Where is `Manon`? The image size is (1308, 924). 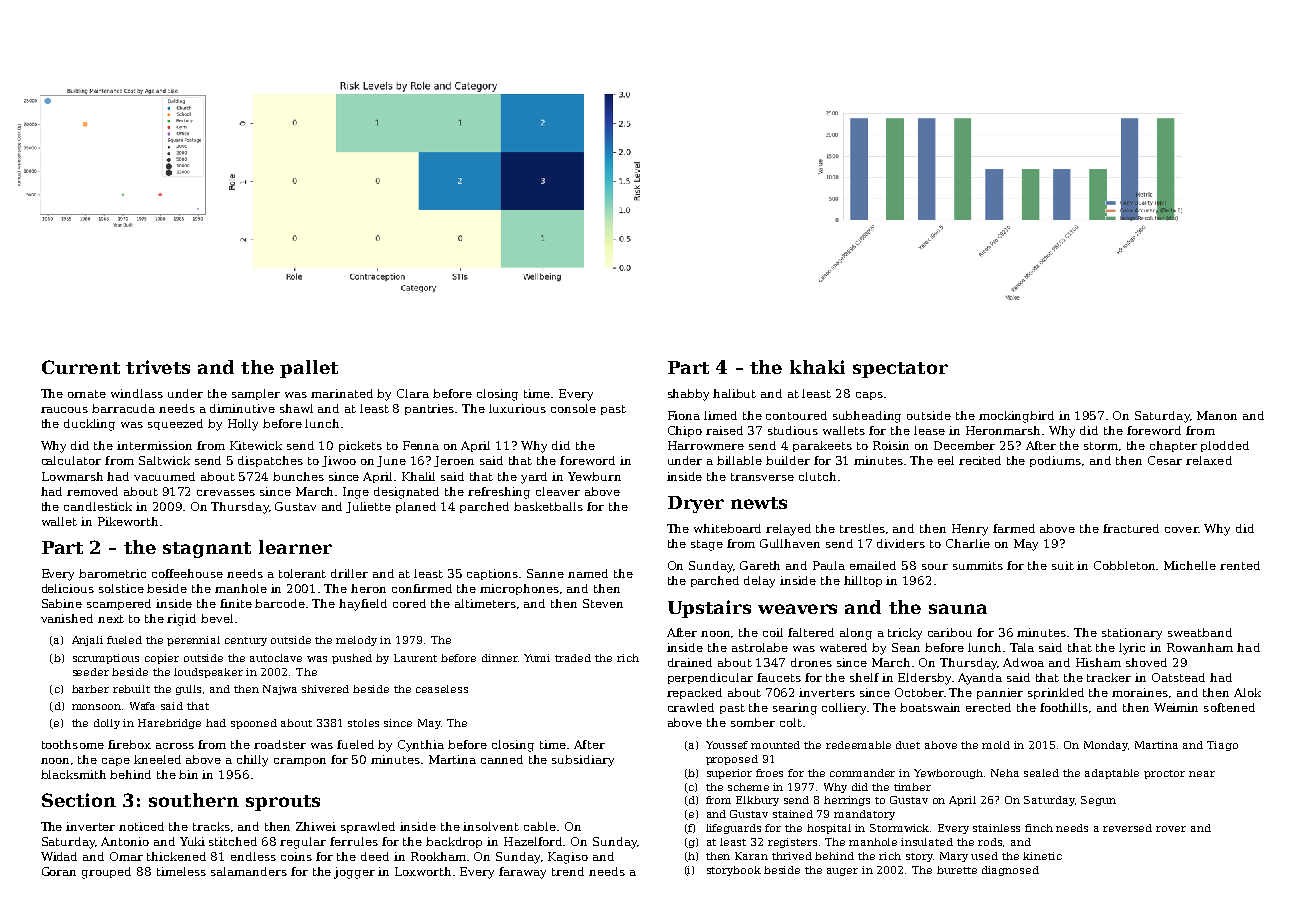 Manon is located at coordinates (1217, 415).
